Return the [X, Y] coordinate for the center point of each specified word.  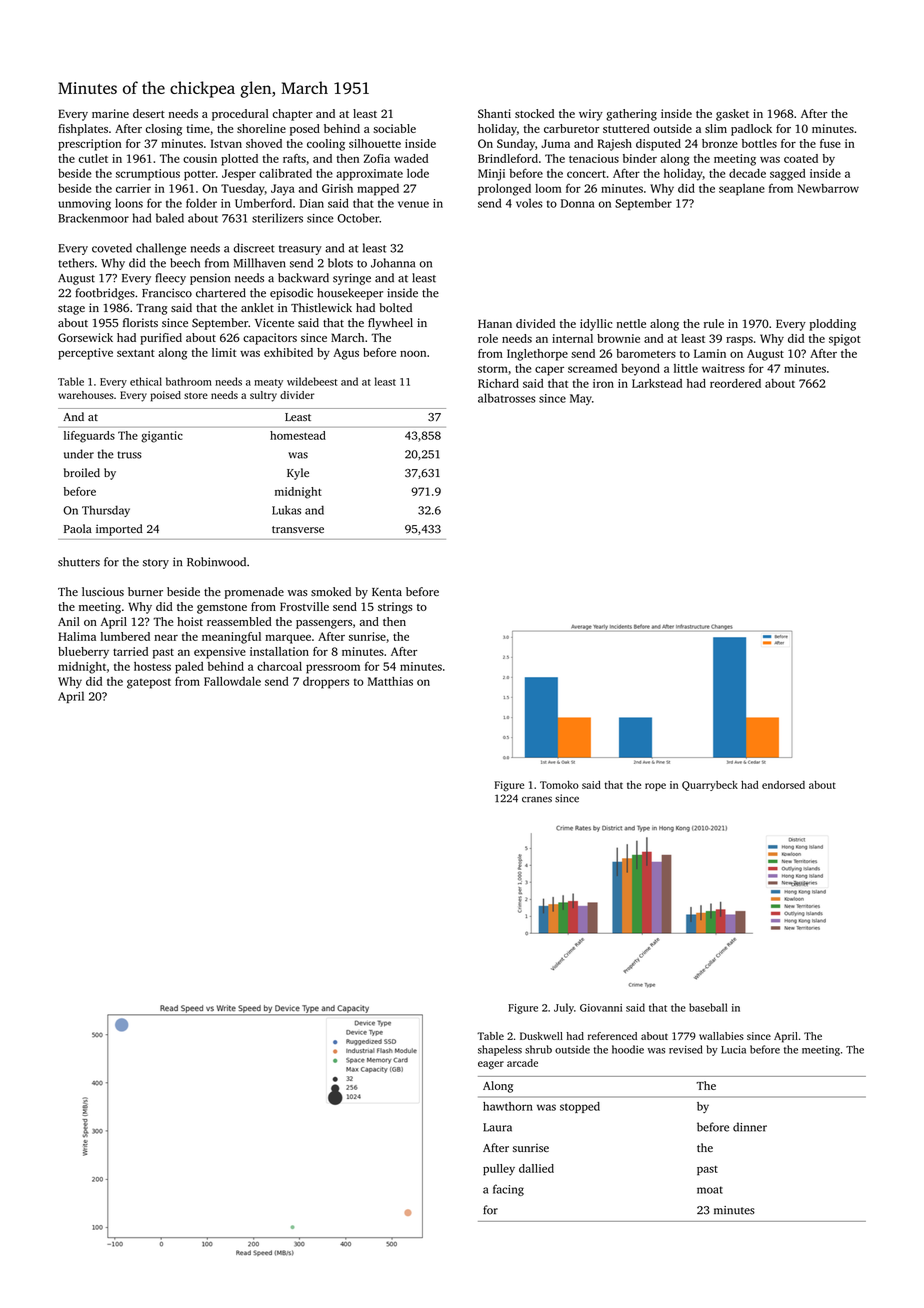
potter [200, 175]
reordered [735, 383]
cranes [537, 799]
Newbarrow [828, 188]
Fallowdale [232, 681]
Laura [497, 1127]
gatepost [149, 684]
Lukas [286, 510]
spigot [845, 340]
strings [395, 608]
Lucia [733, 1049]
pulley [499, 1170]
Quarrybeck [710, 786]
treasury [300, 250]
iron [603, 383]
